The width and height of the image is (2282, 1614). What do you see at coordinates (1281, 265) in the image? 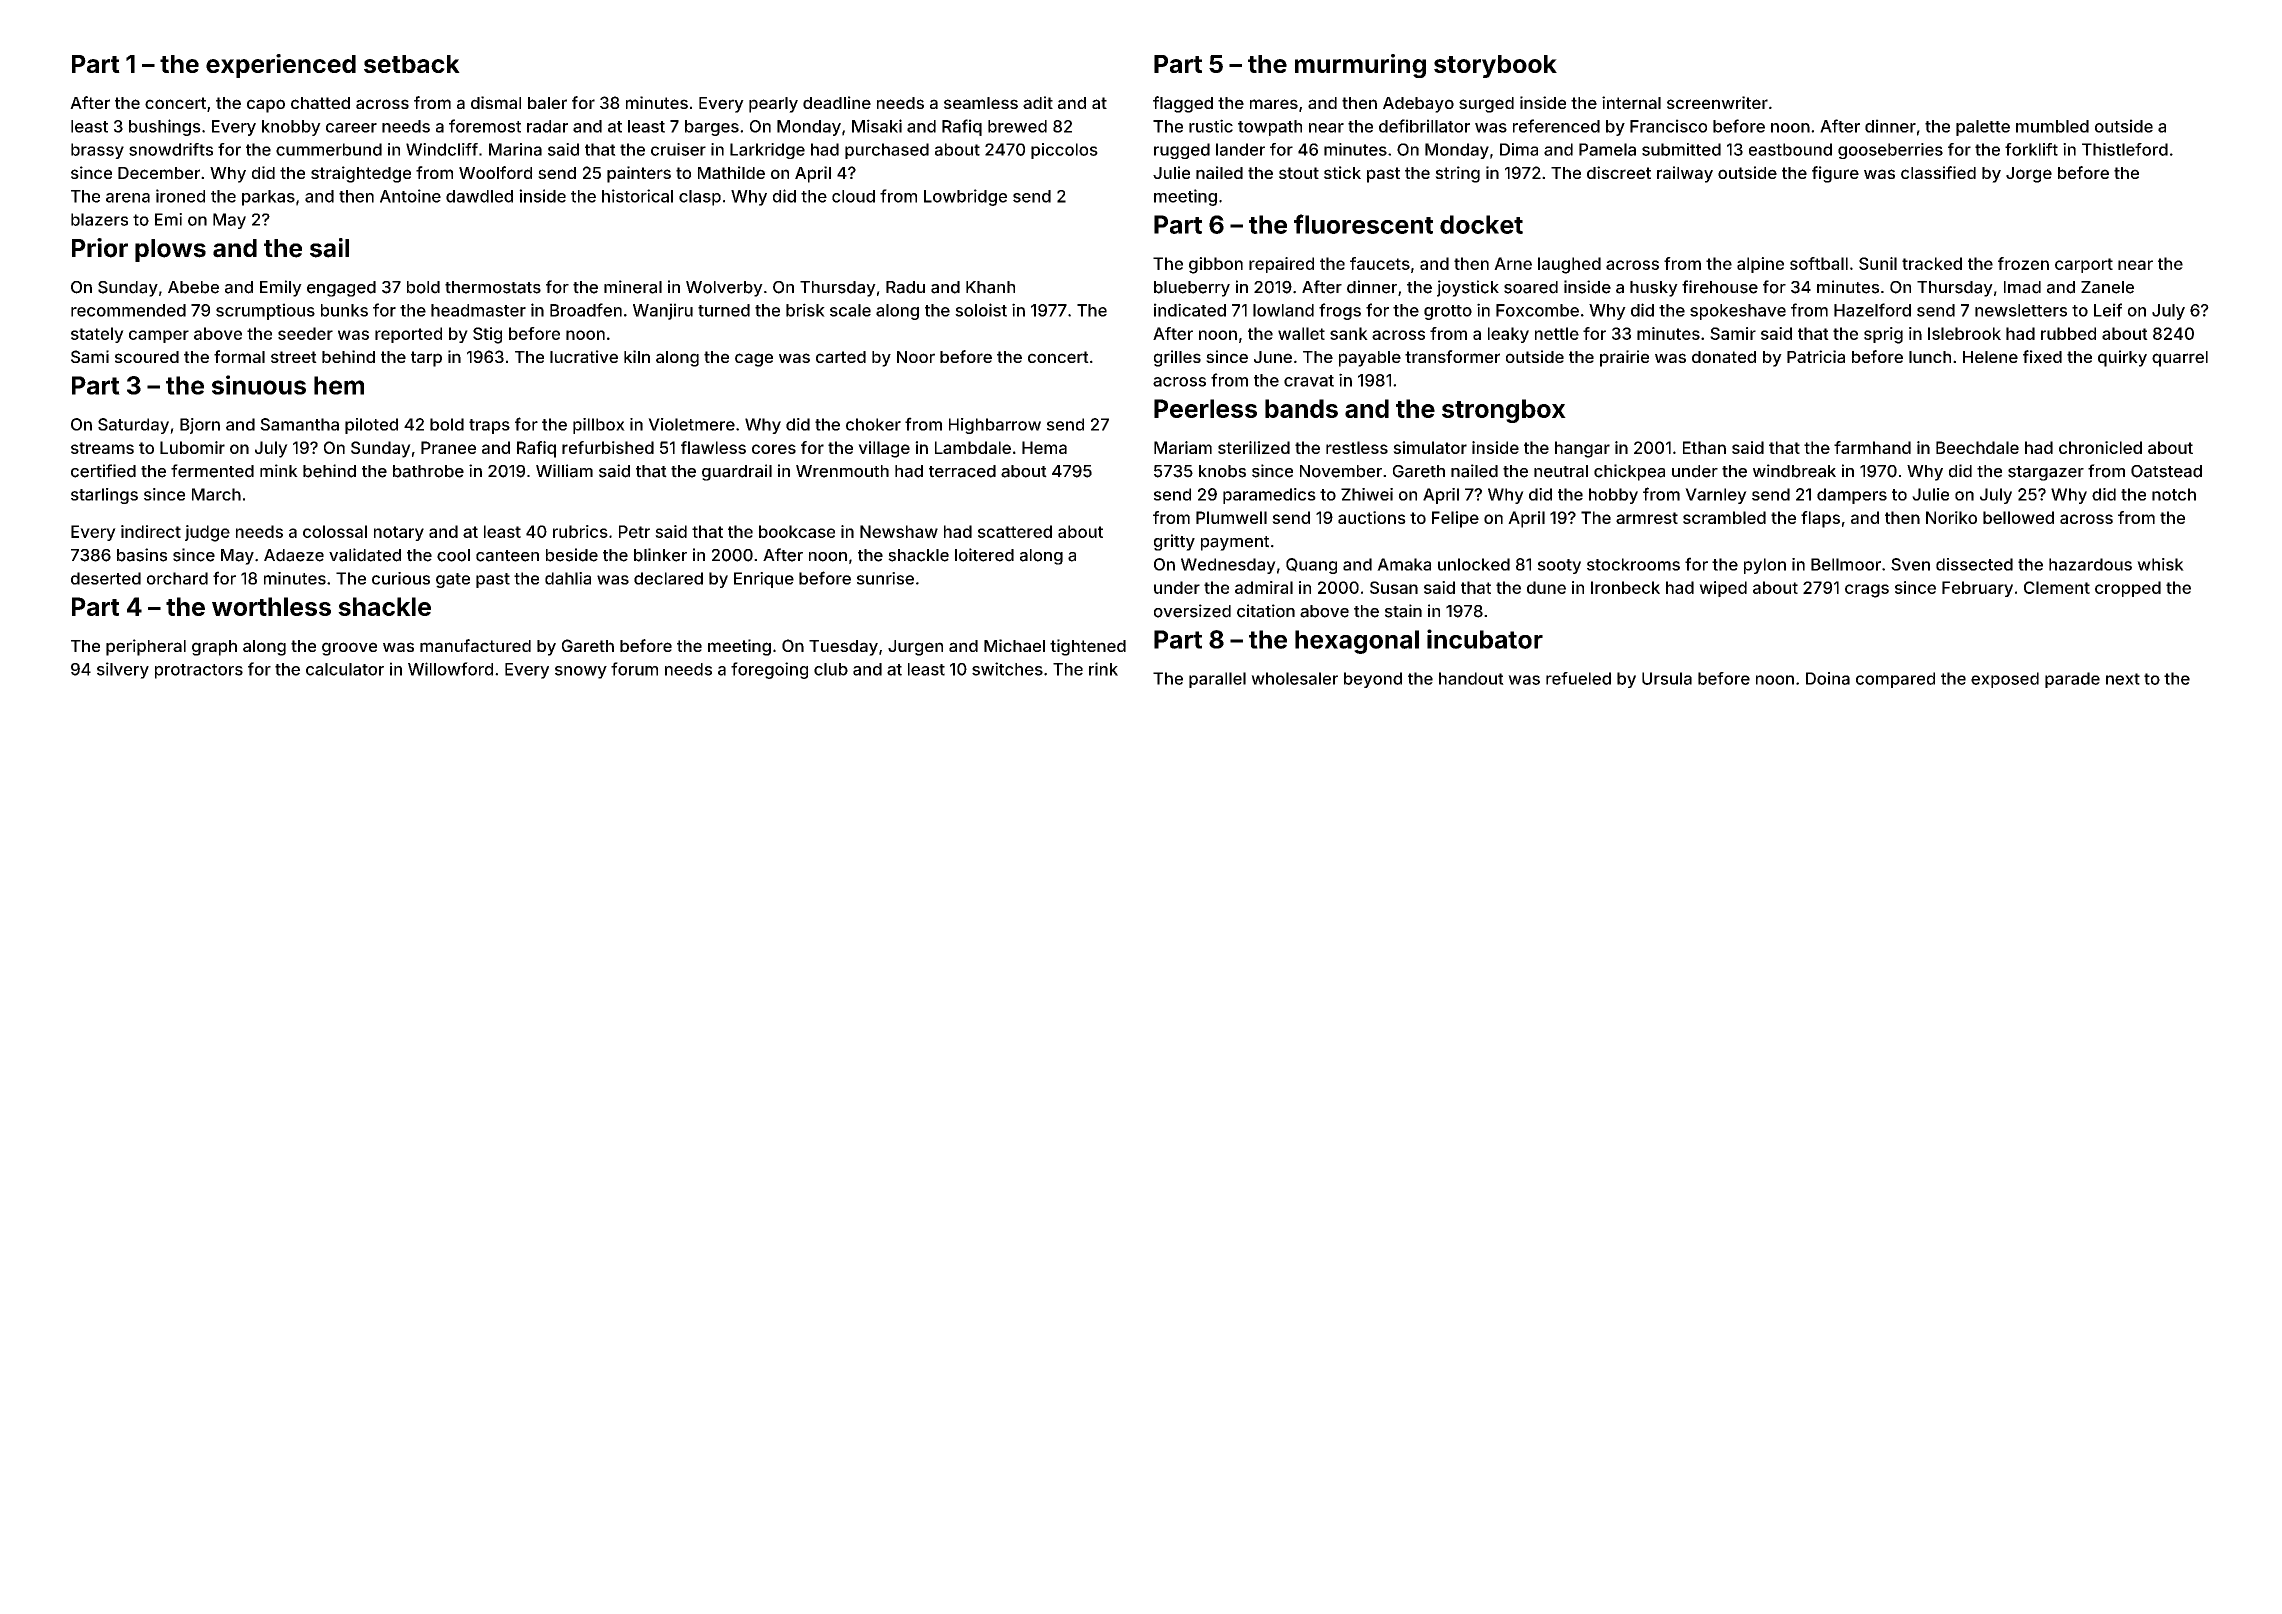
I see `repaired` at bounding box center [1281, 265].
